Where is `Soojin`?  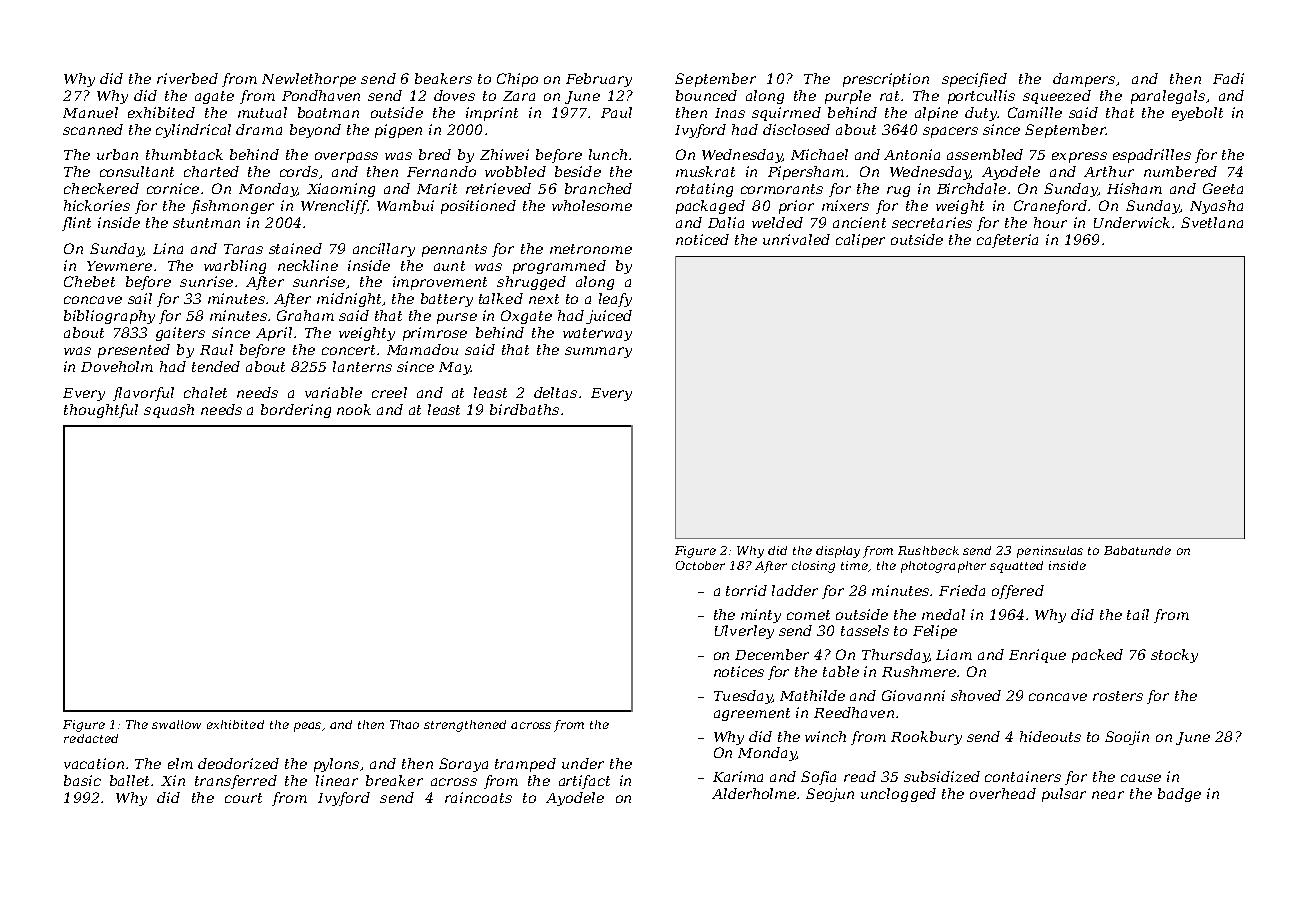 Soojin is located at coordinates (1127, 738).
